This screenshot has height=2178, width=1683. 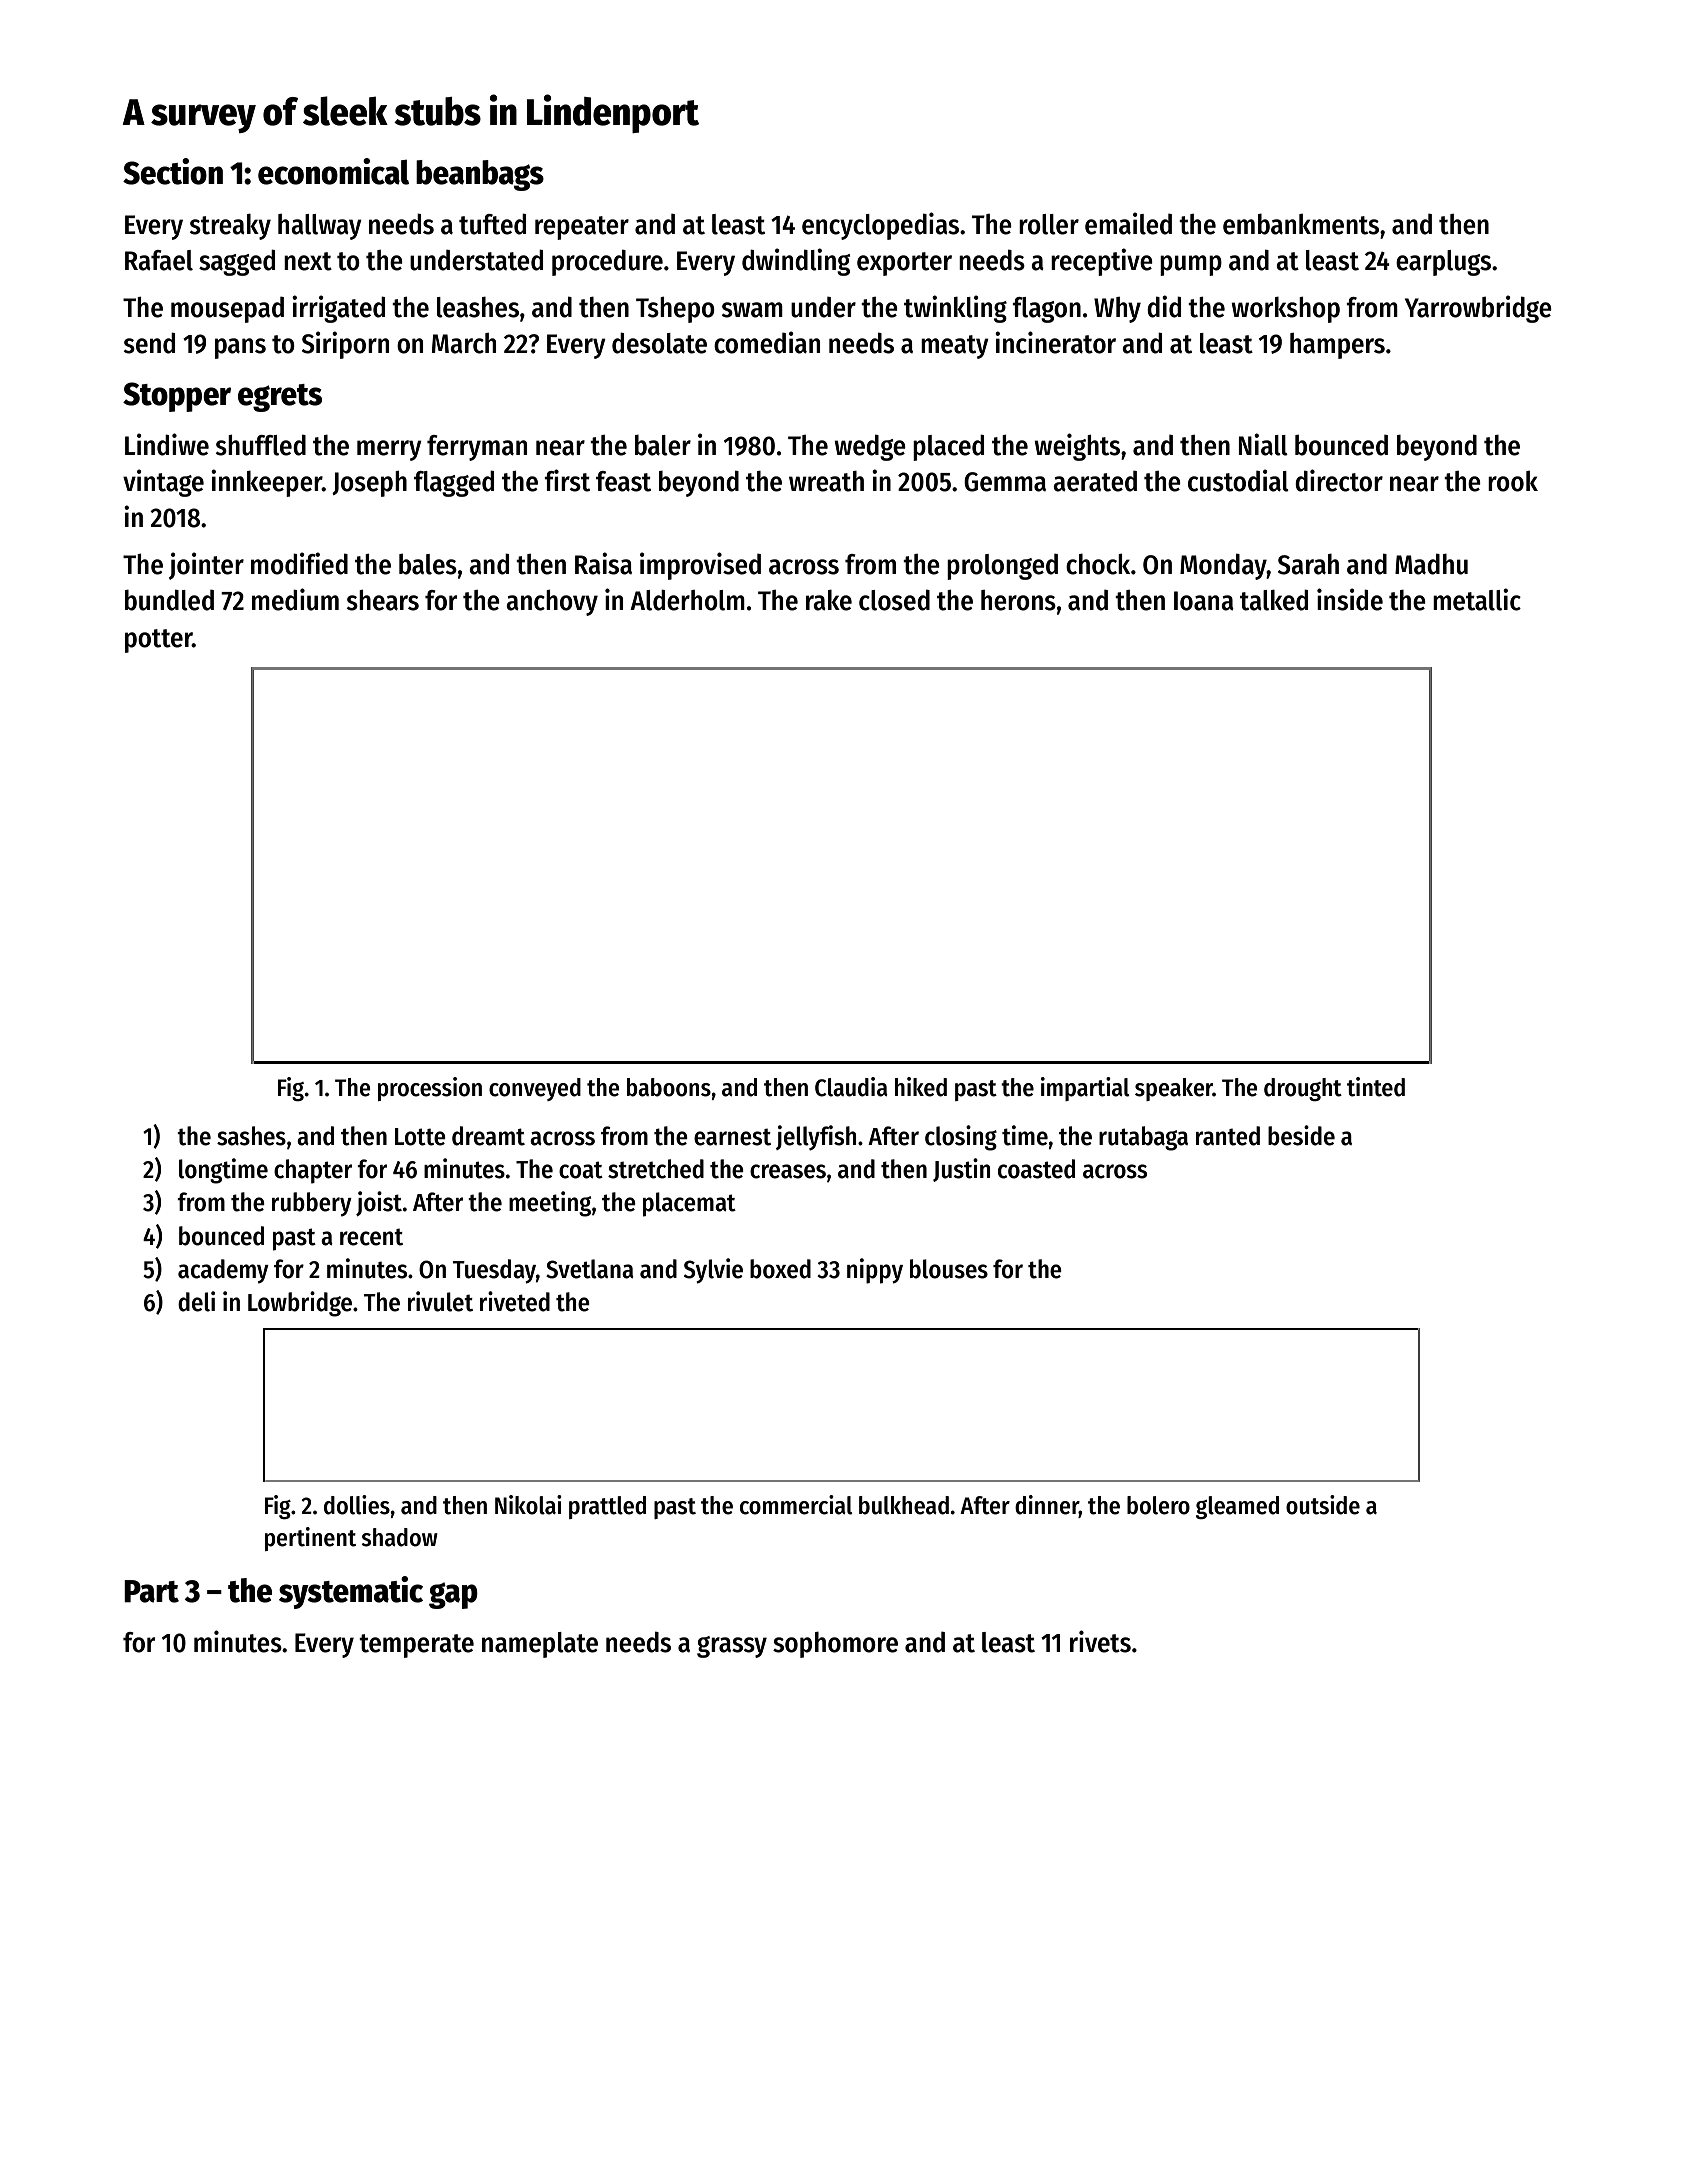 I want to click on earplugs, so click(x=1443, y=263).
